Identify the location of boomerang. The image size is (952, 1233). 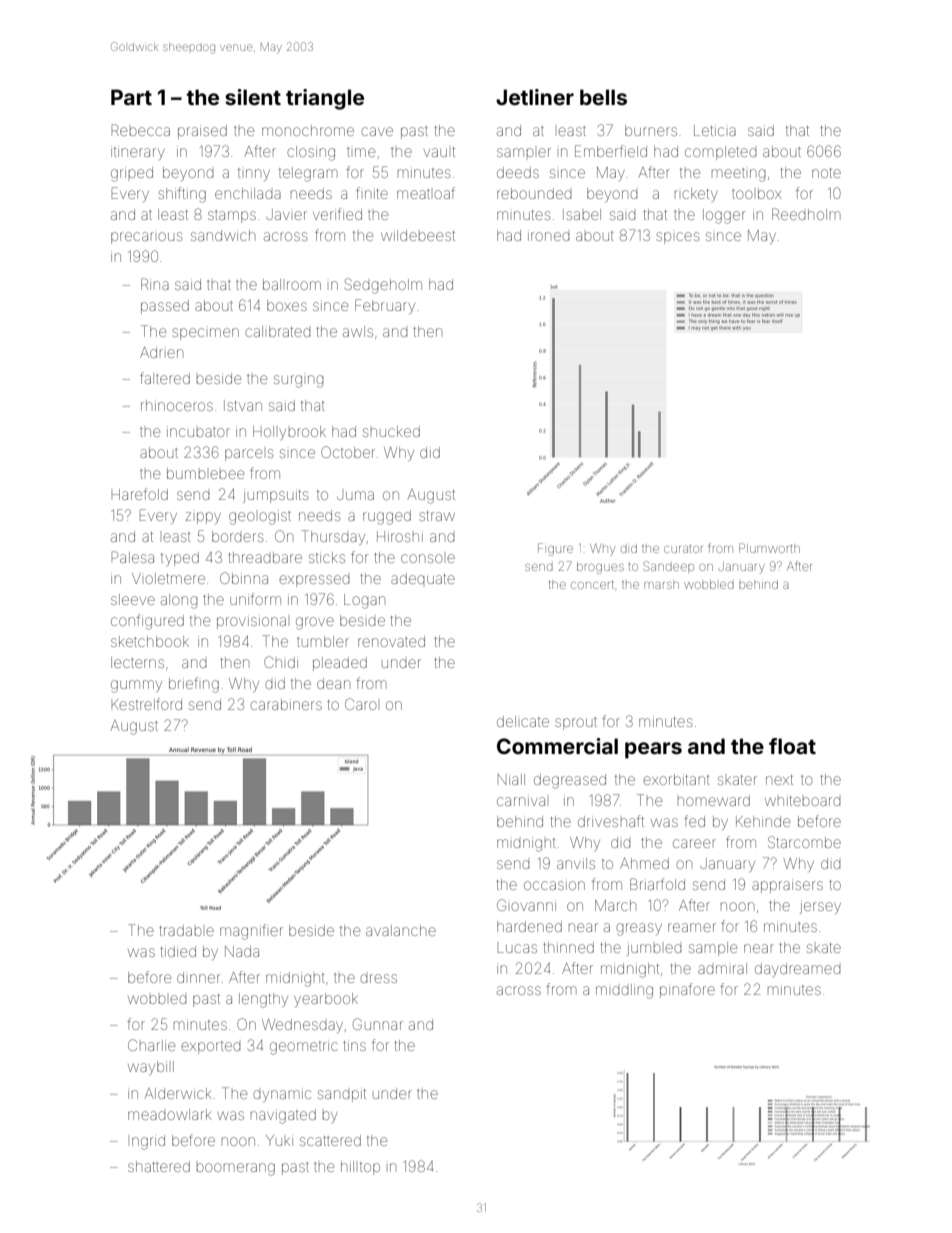
(236, 1169).
